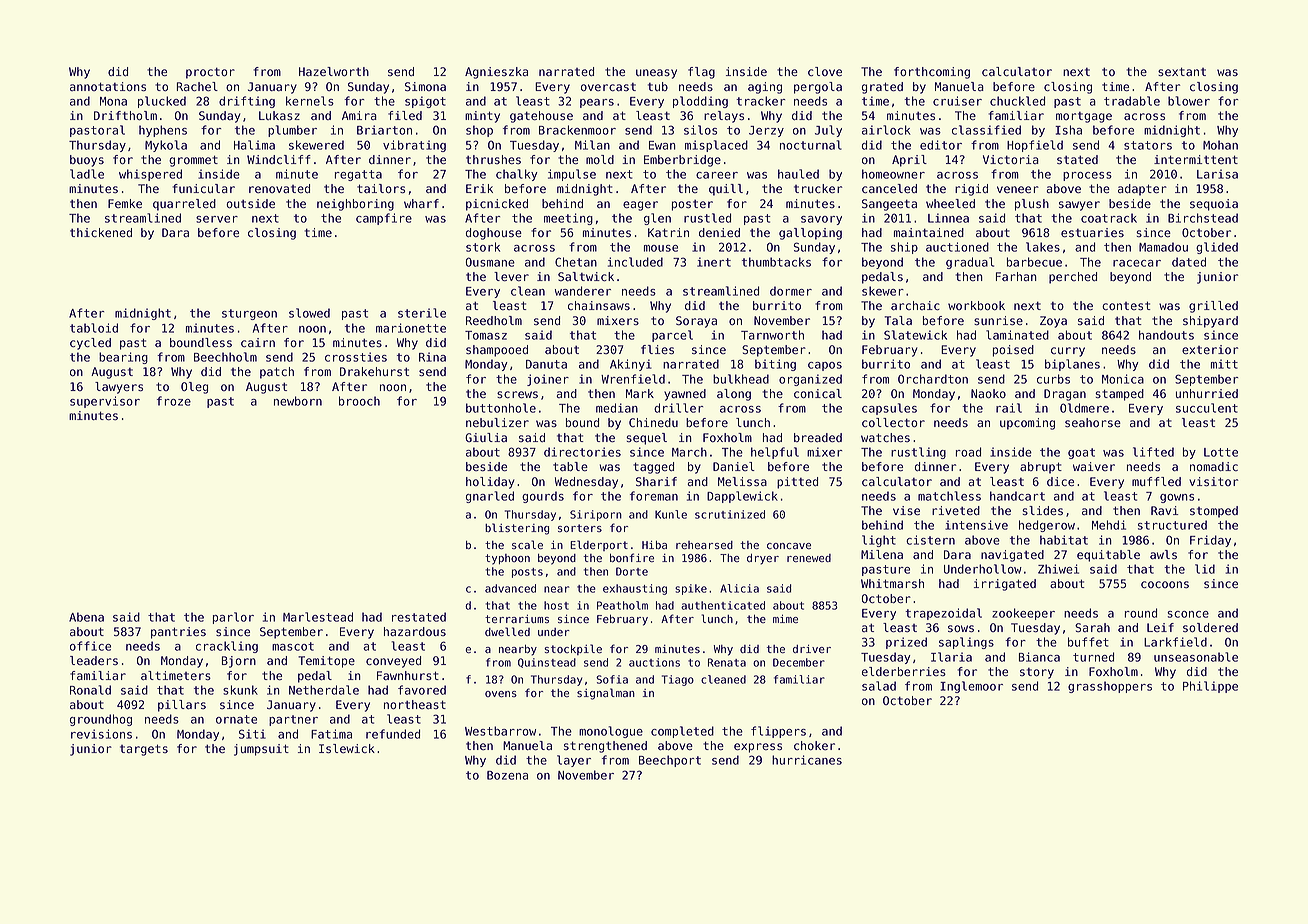 The image size is (1308, 924). Describe the element at coordinates (956, 510) in the image. I see `riveted` at that location.
